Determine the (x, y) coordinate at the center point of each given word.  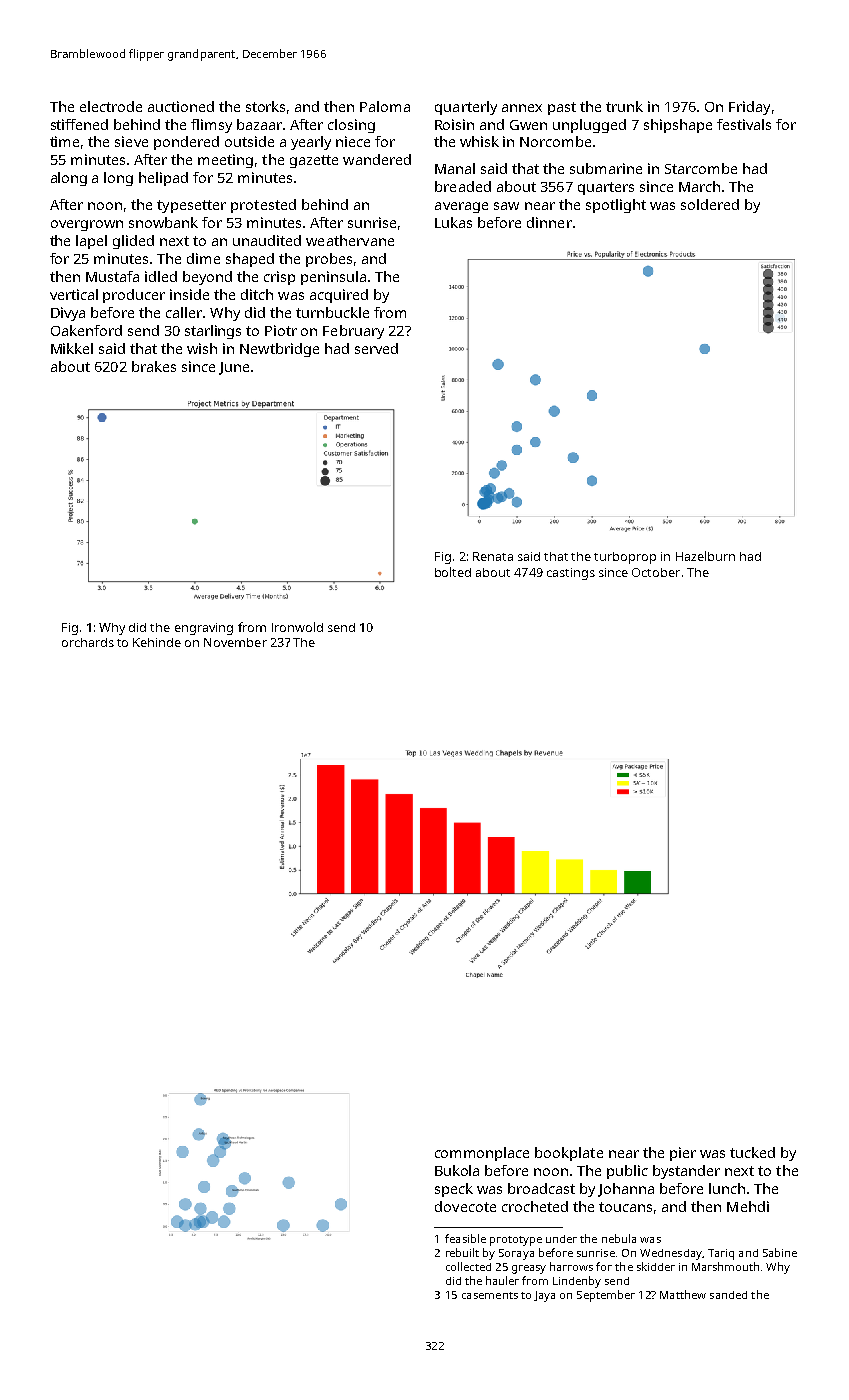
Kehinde (157, 642)
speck (454, 1190)
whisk (479, 141)
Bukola (457, 1170)
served (376, 348)
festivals (744, 124)
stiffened (79, 124)
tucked (752, 1152)
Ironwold (297, 627)
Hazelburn (705, 556)
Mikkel (72, 348)
